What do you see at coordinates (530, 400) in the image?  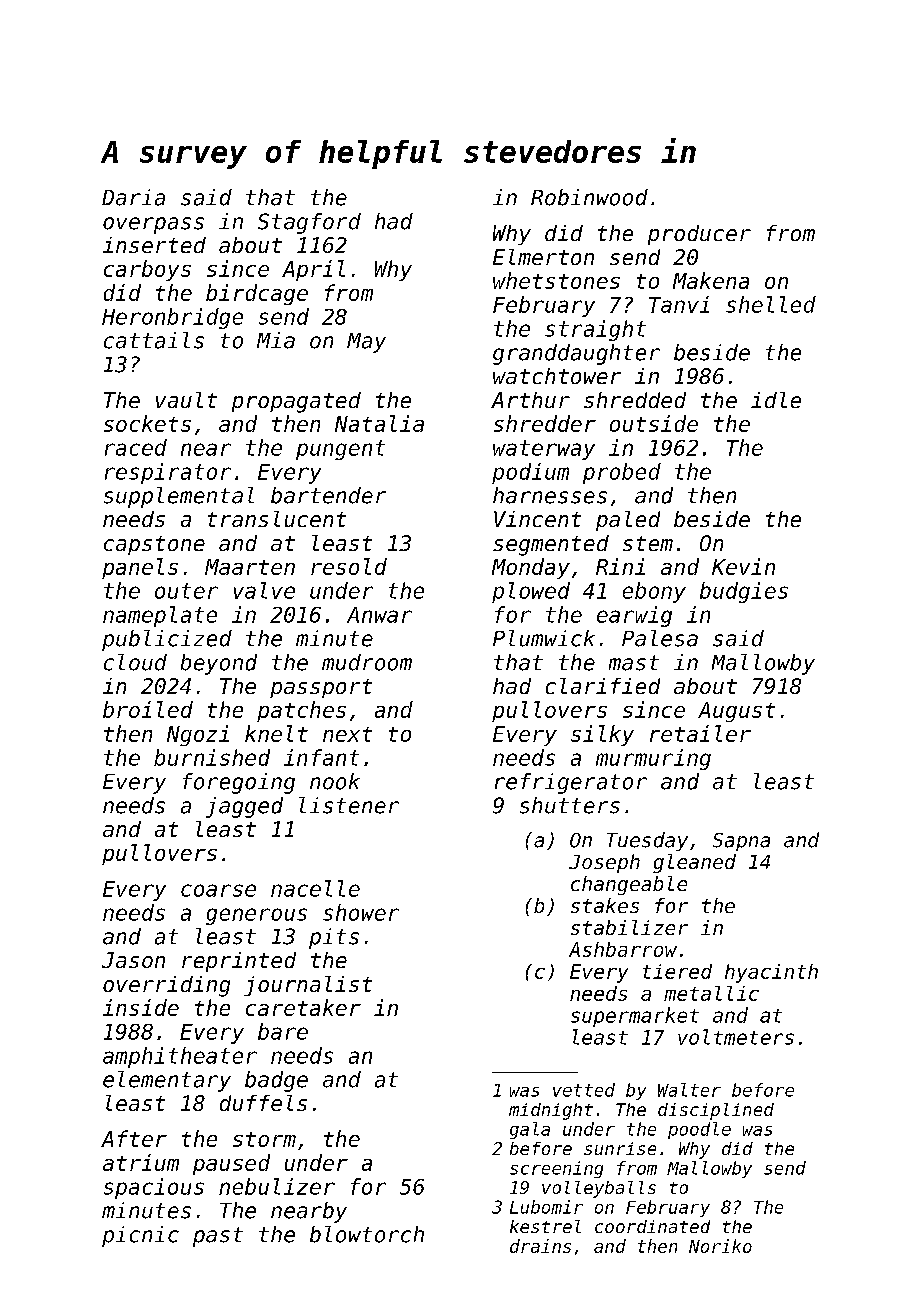 I see `Arthur` at bounding box center [530, 400].
